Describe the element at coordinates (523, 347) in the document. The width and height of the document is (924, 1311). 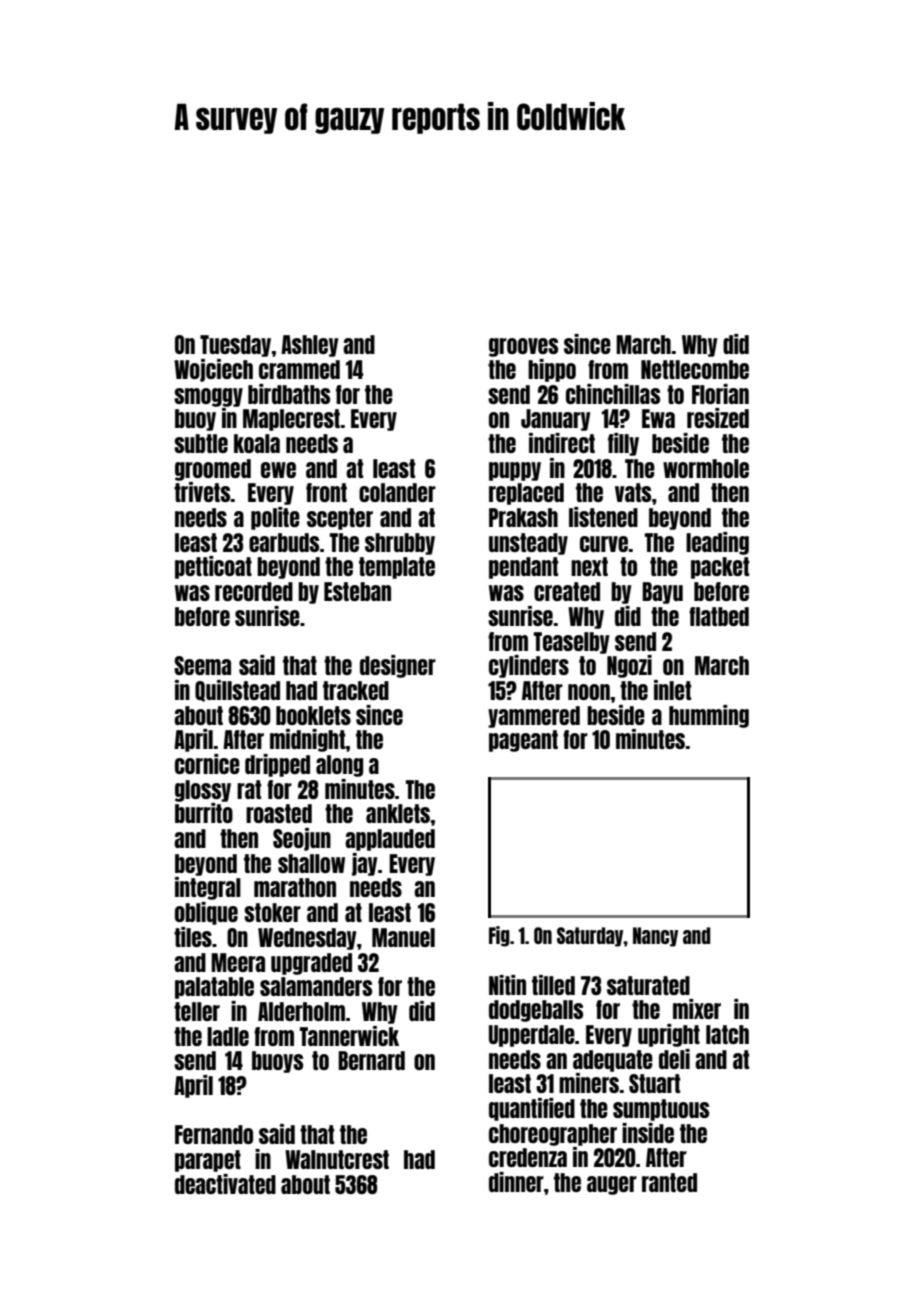
I see `grooves` at that location.
